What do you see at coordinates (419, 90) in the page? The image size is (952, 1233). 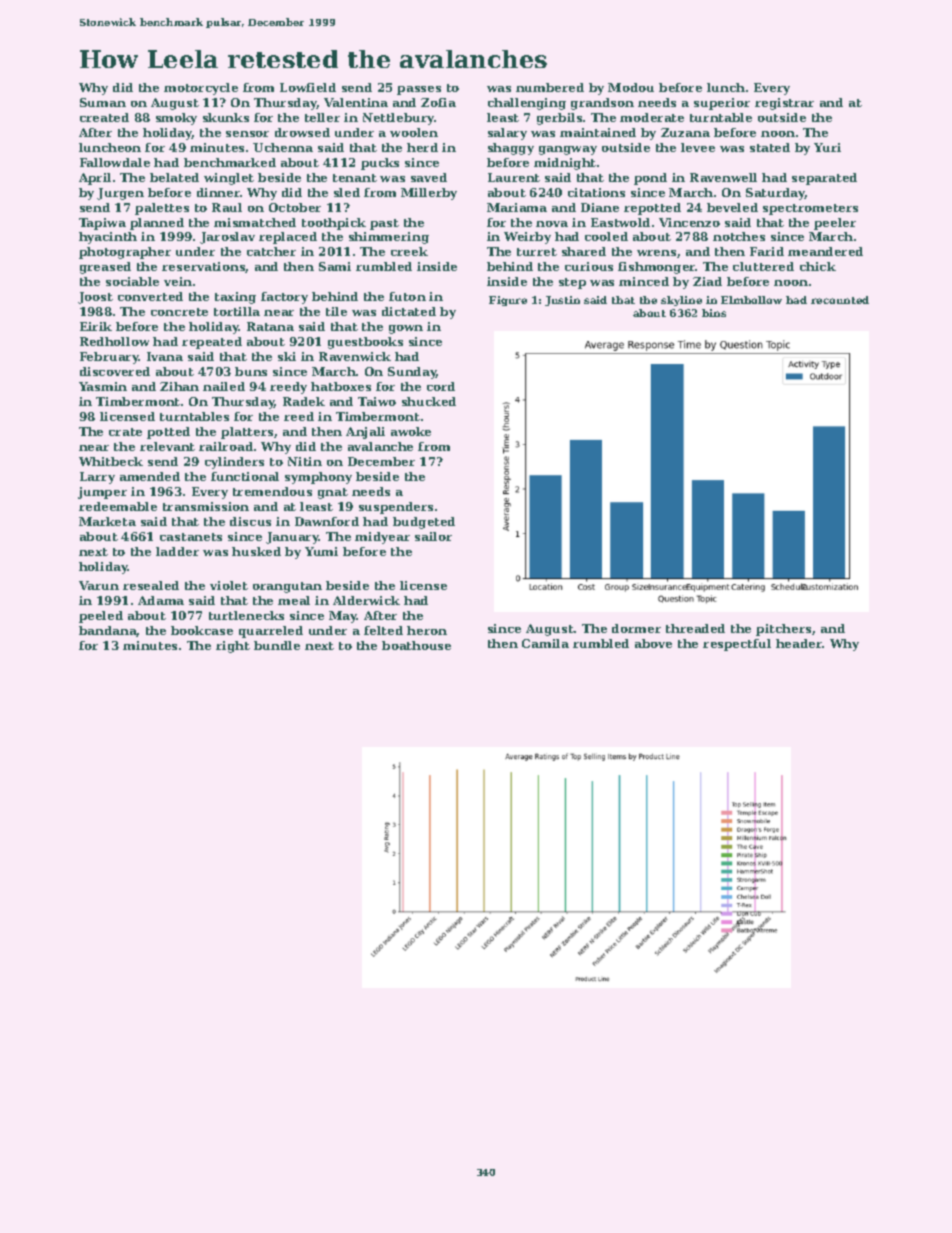 I see `passes` at bounding box center [419, 90].
